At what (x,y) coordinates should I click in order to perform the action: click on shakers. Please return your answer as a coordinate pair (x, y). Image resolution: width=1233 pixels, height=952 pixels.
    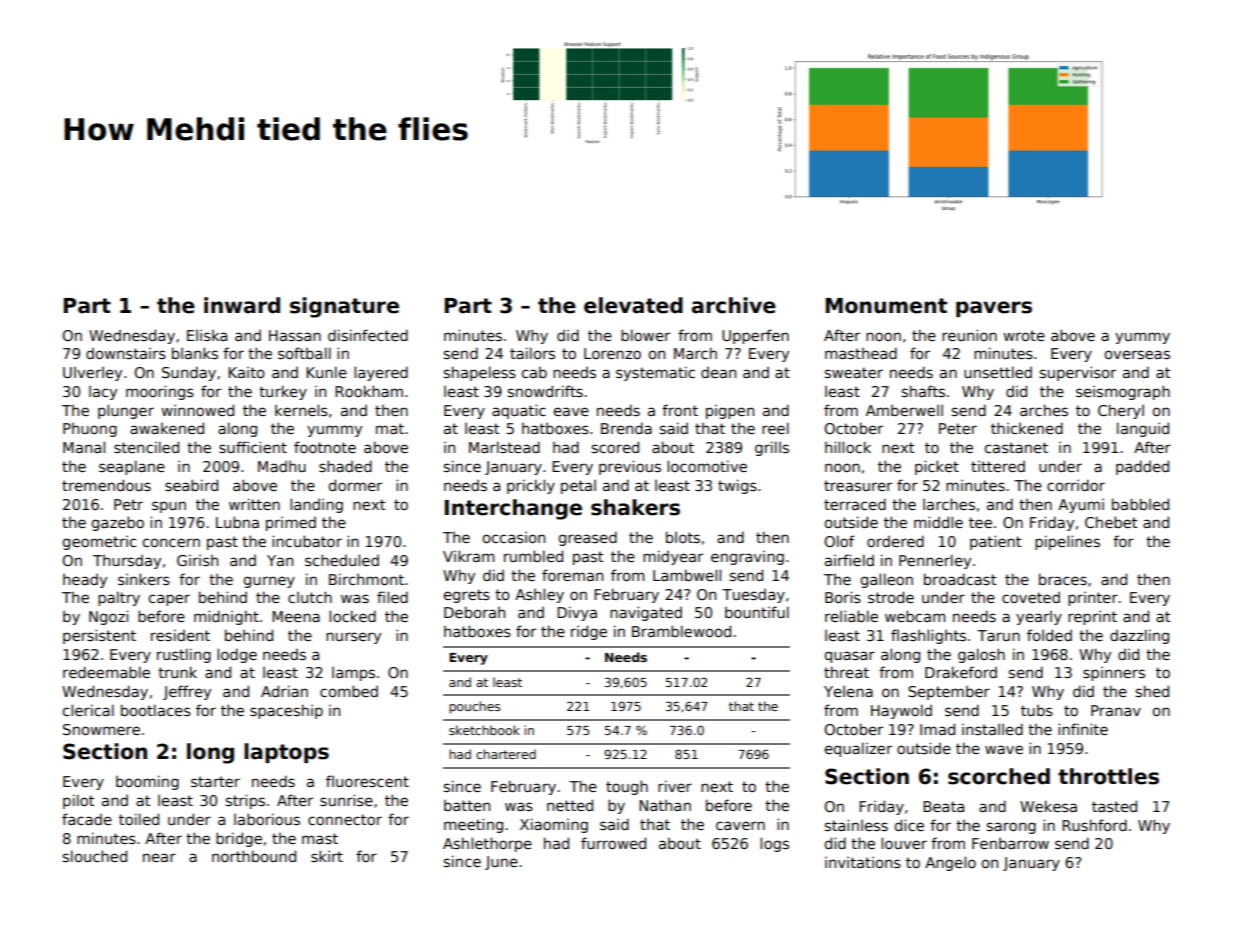
    Looking at the image, I should click on (635, 507).
